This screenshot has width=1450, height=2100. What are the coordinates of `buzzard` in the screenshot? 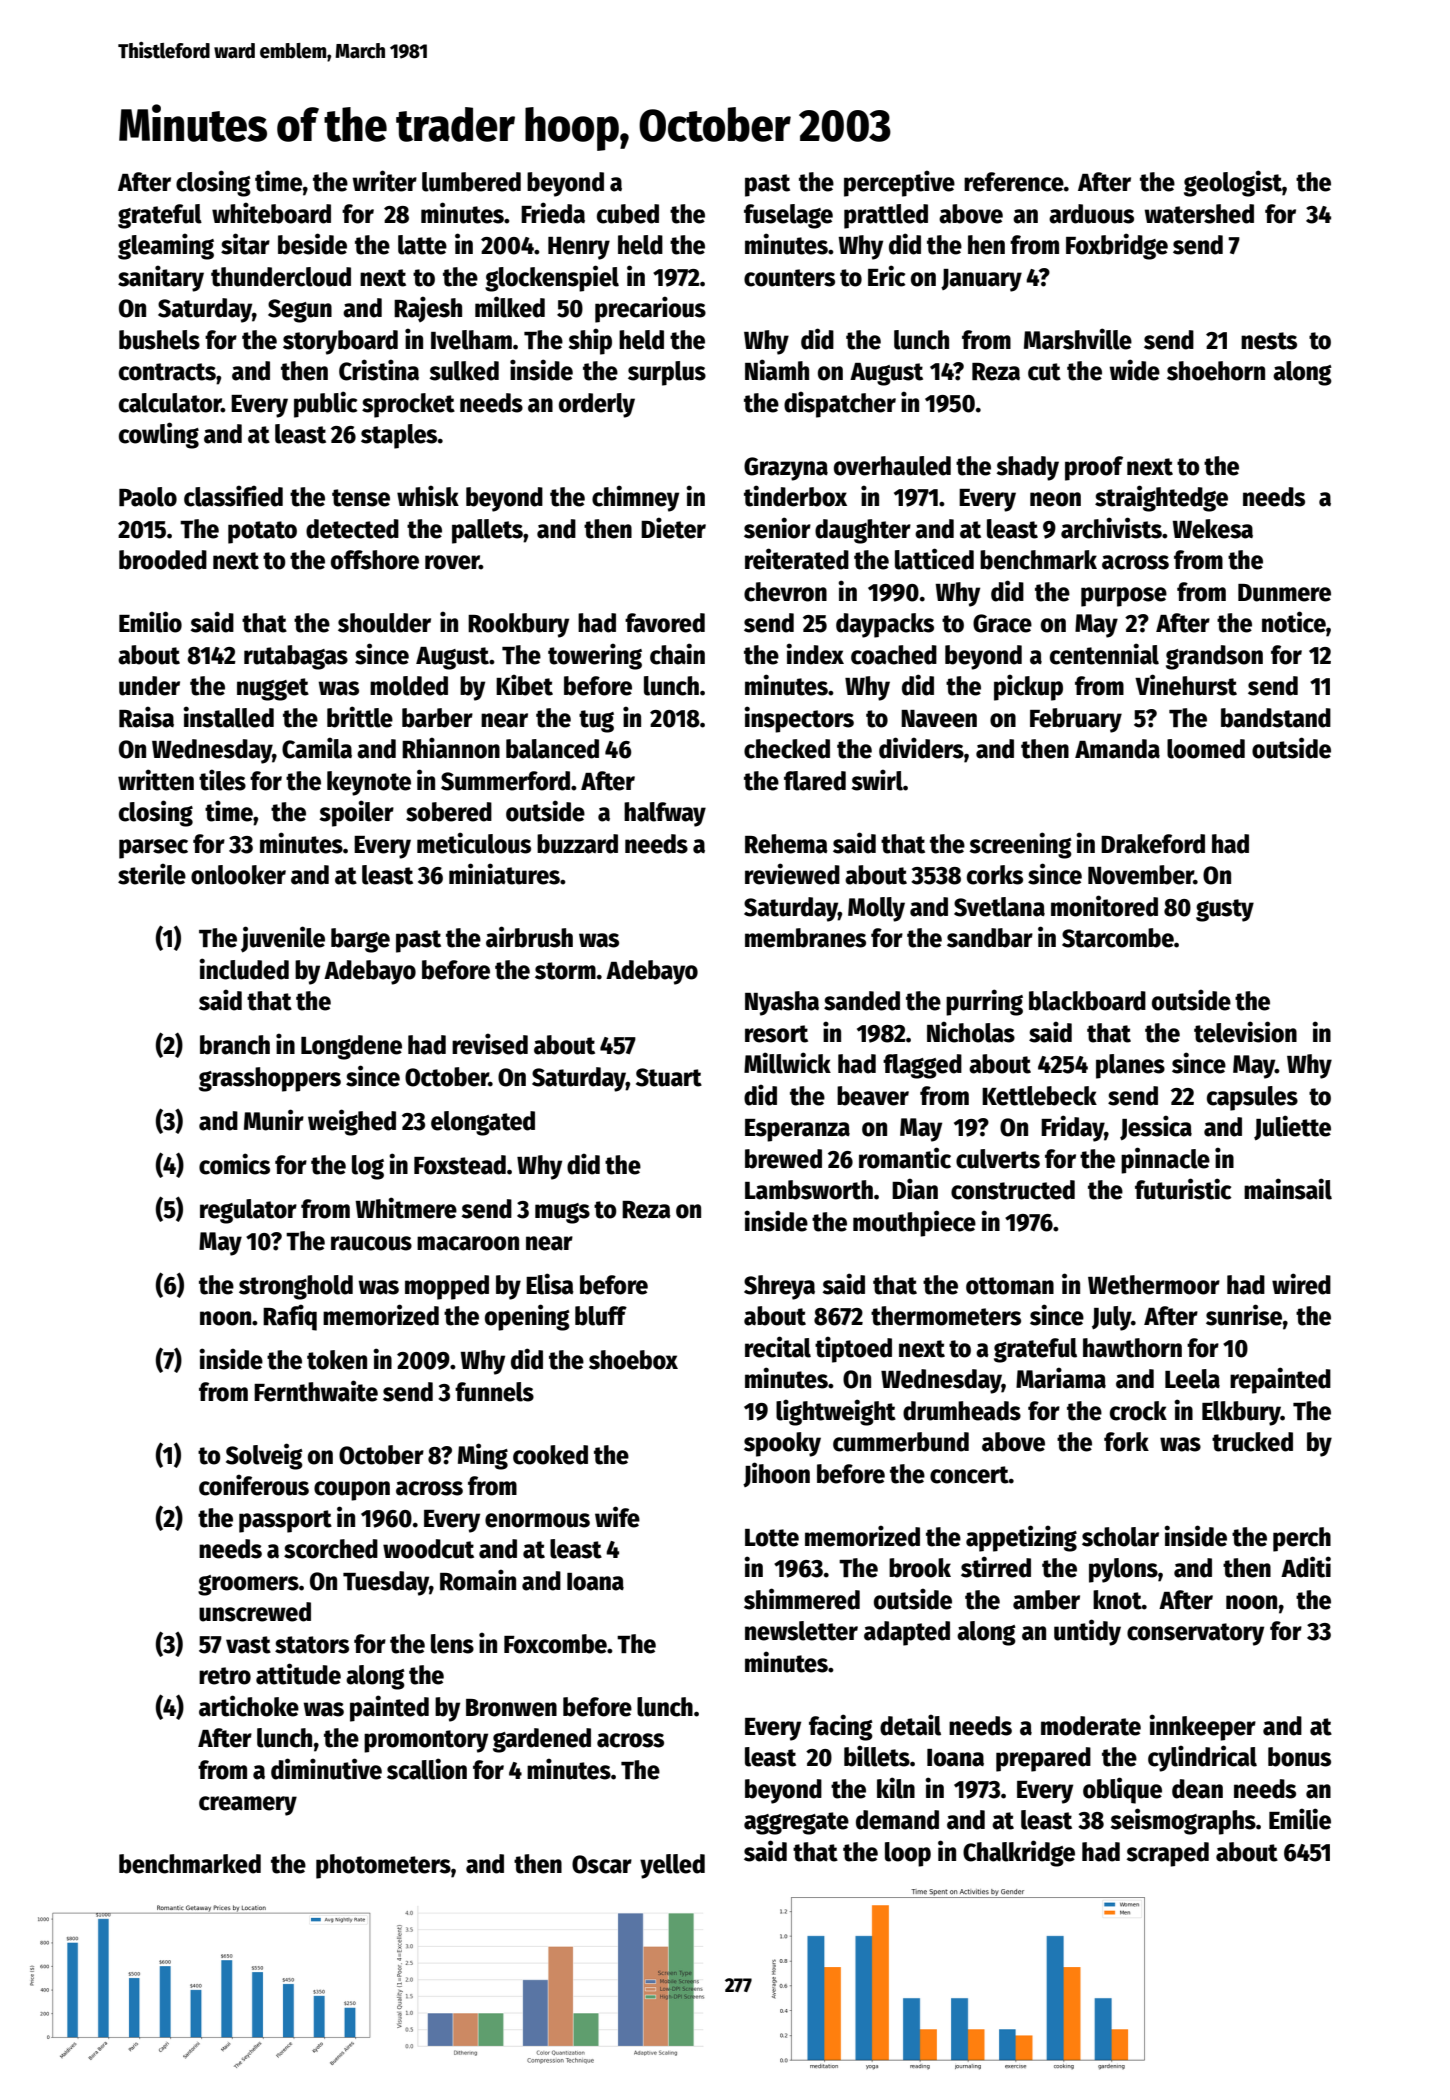 It's located at (577, 844).
